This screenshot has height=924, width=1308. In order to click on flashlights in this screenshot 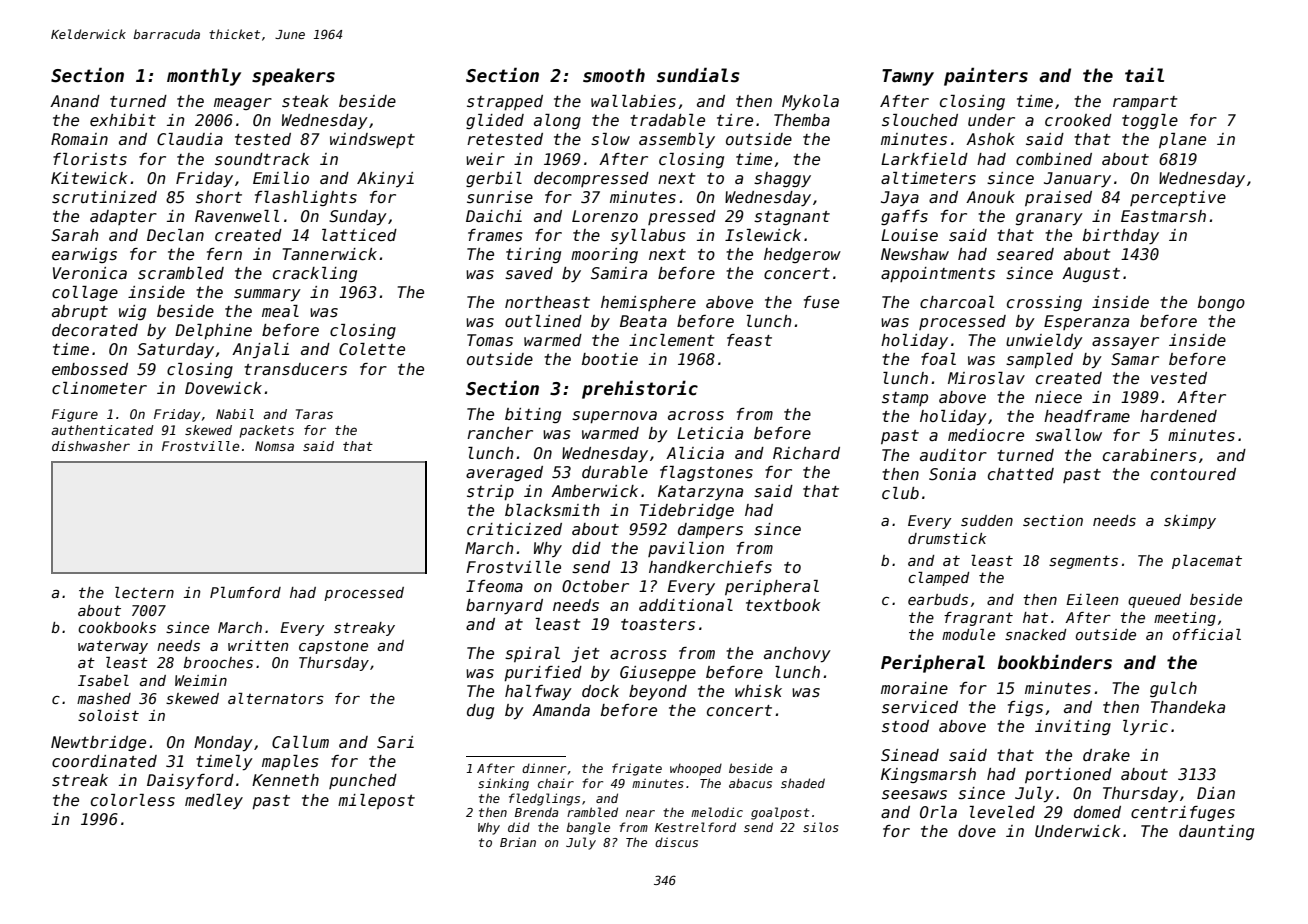, I will do `click(306, 198)`.
